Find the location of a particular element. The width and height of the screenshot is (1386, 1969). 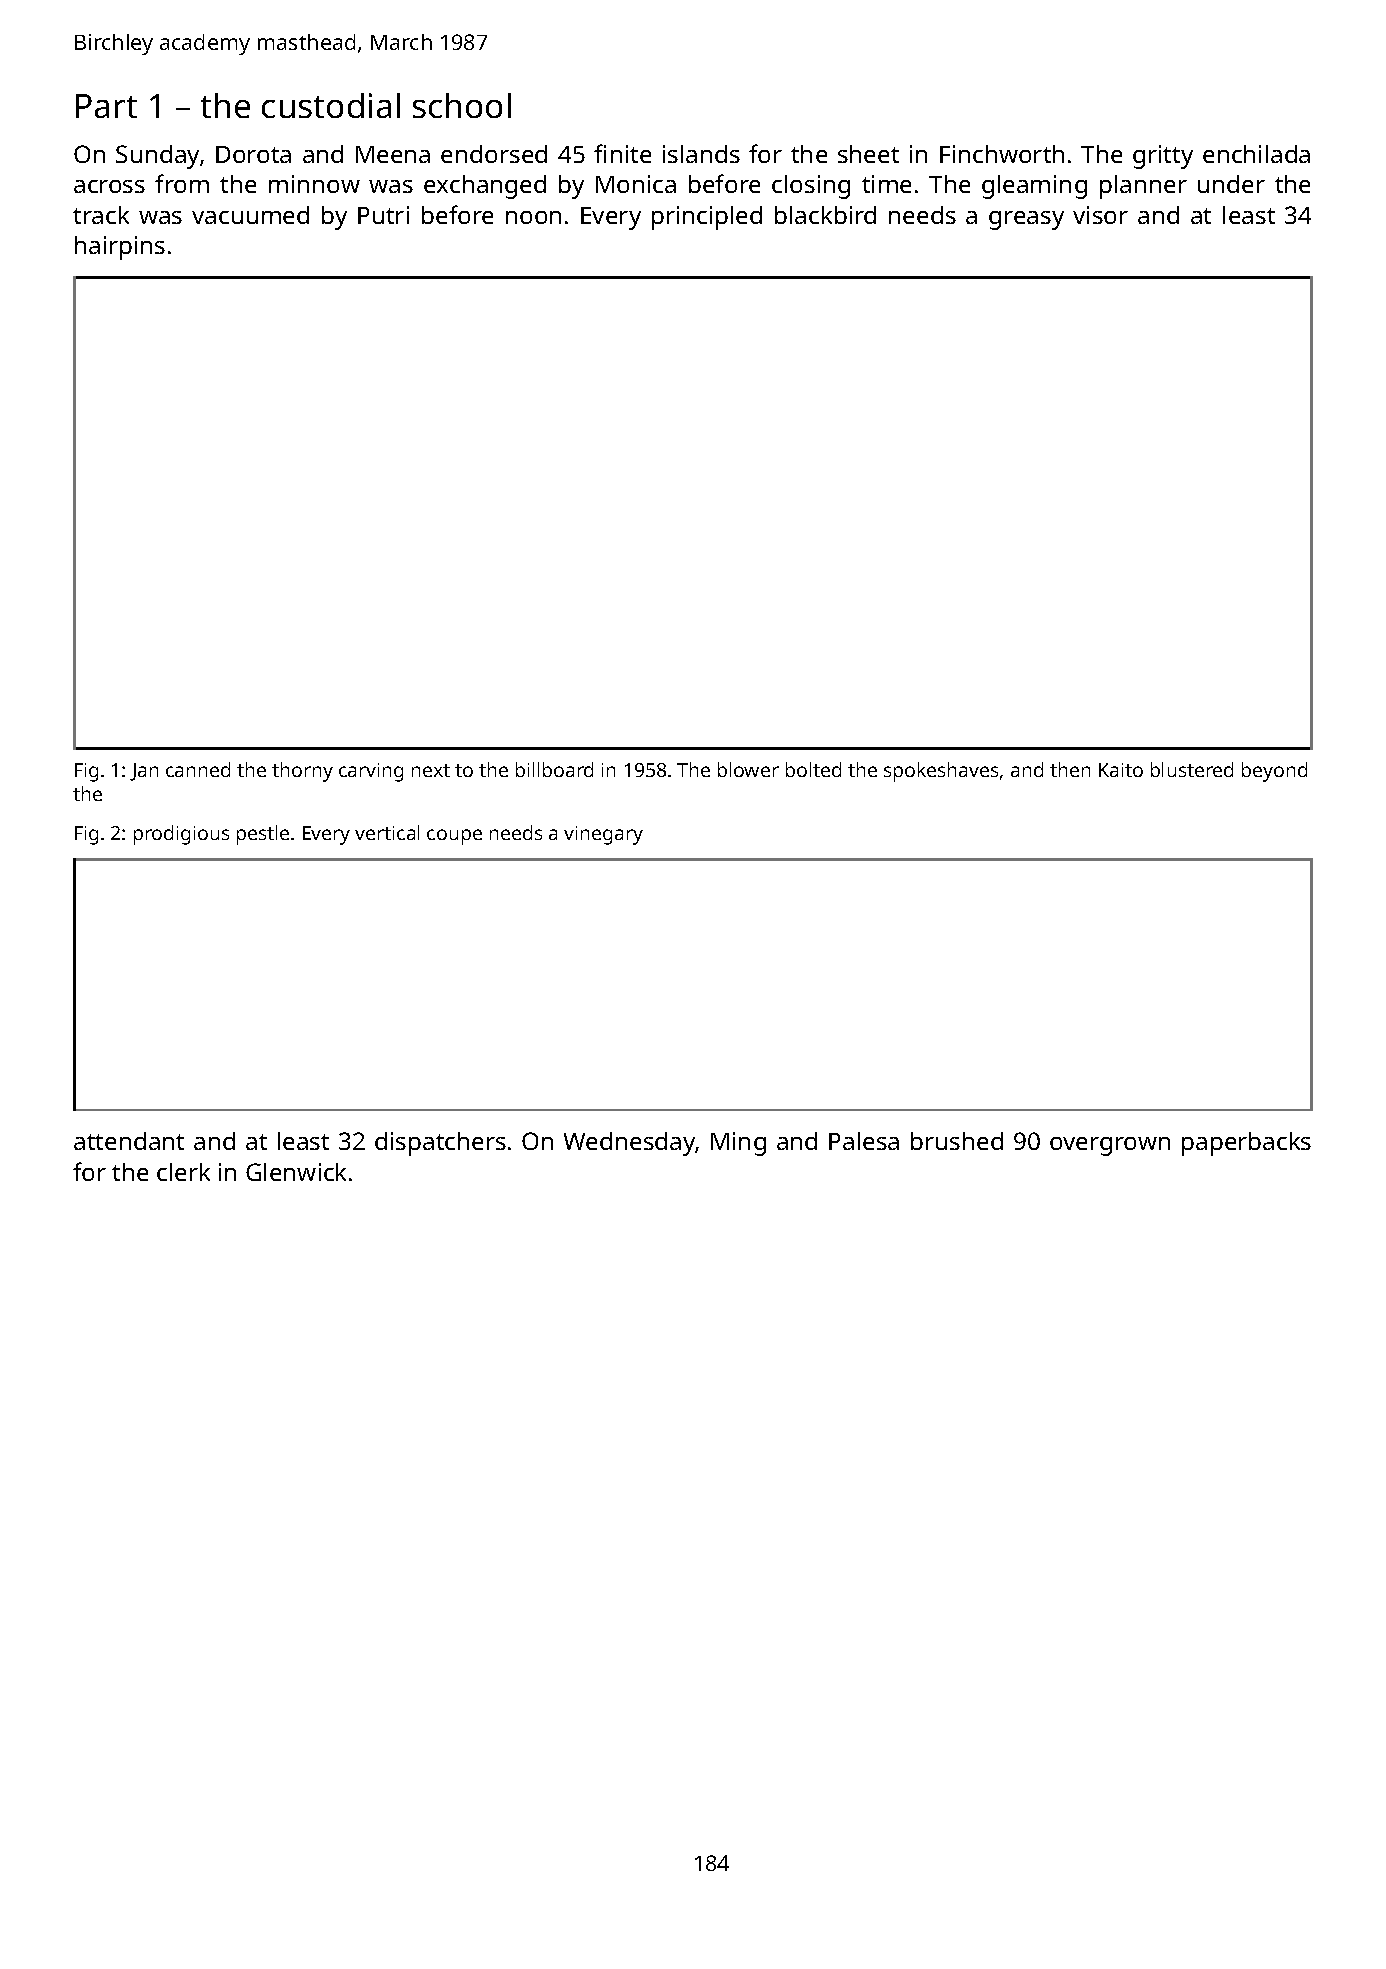

attendant is located at coordinates (129, 1141).
